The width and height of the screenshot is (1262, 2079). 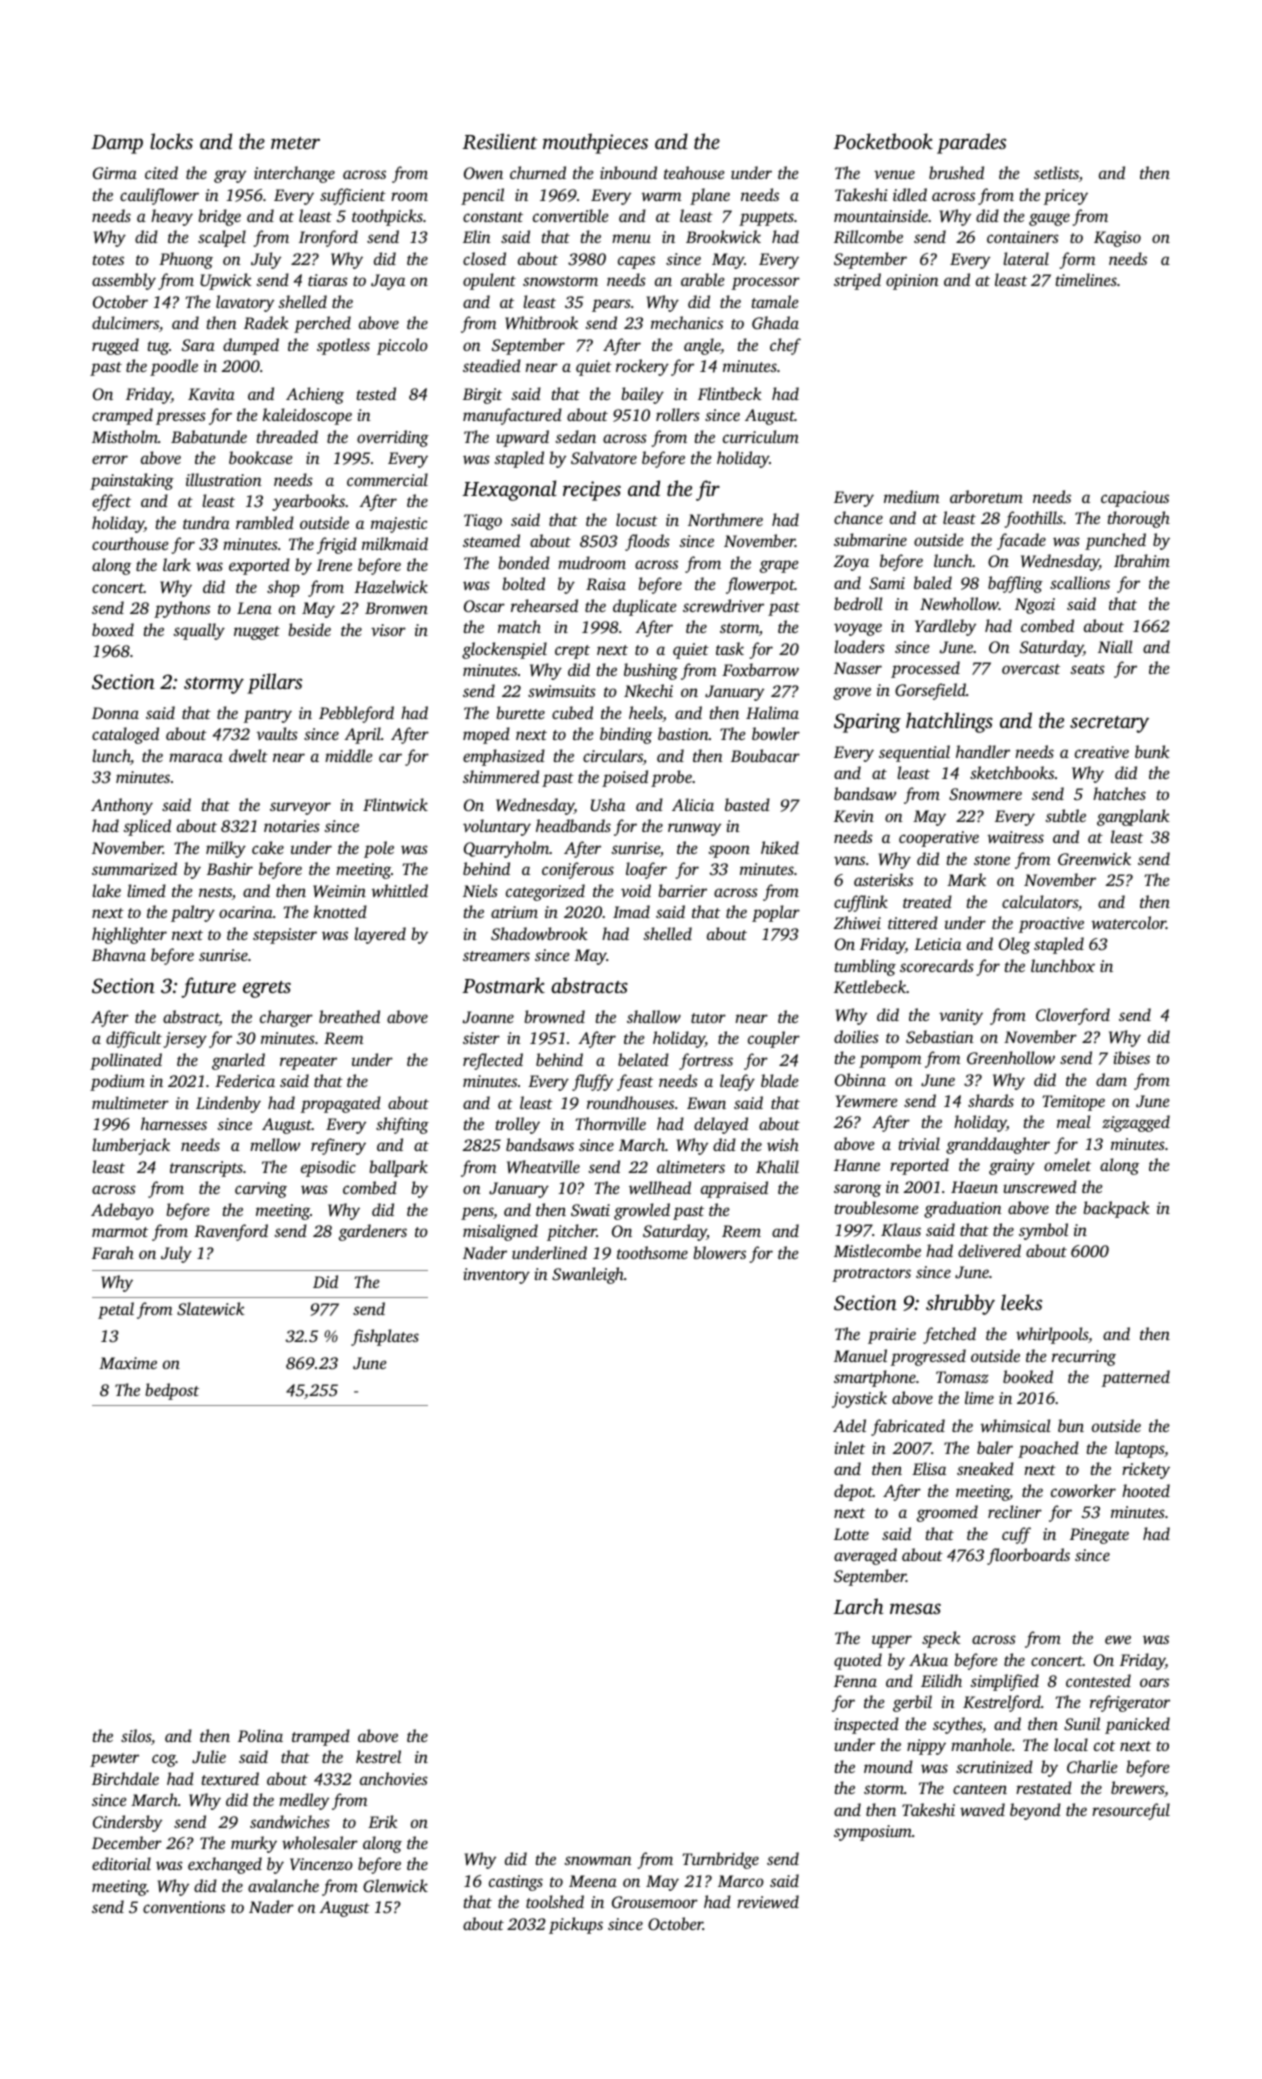 I want to click on conventions, so click(x=184, y=1907).
